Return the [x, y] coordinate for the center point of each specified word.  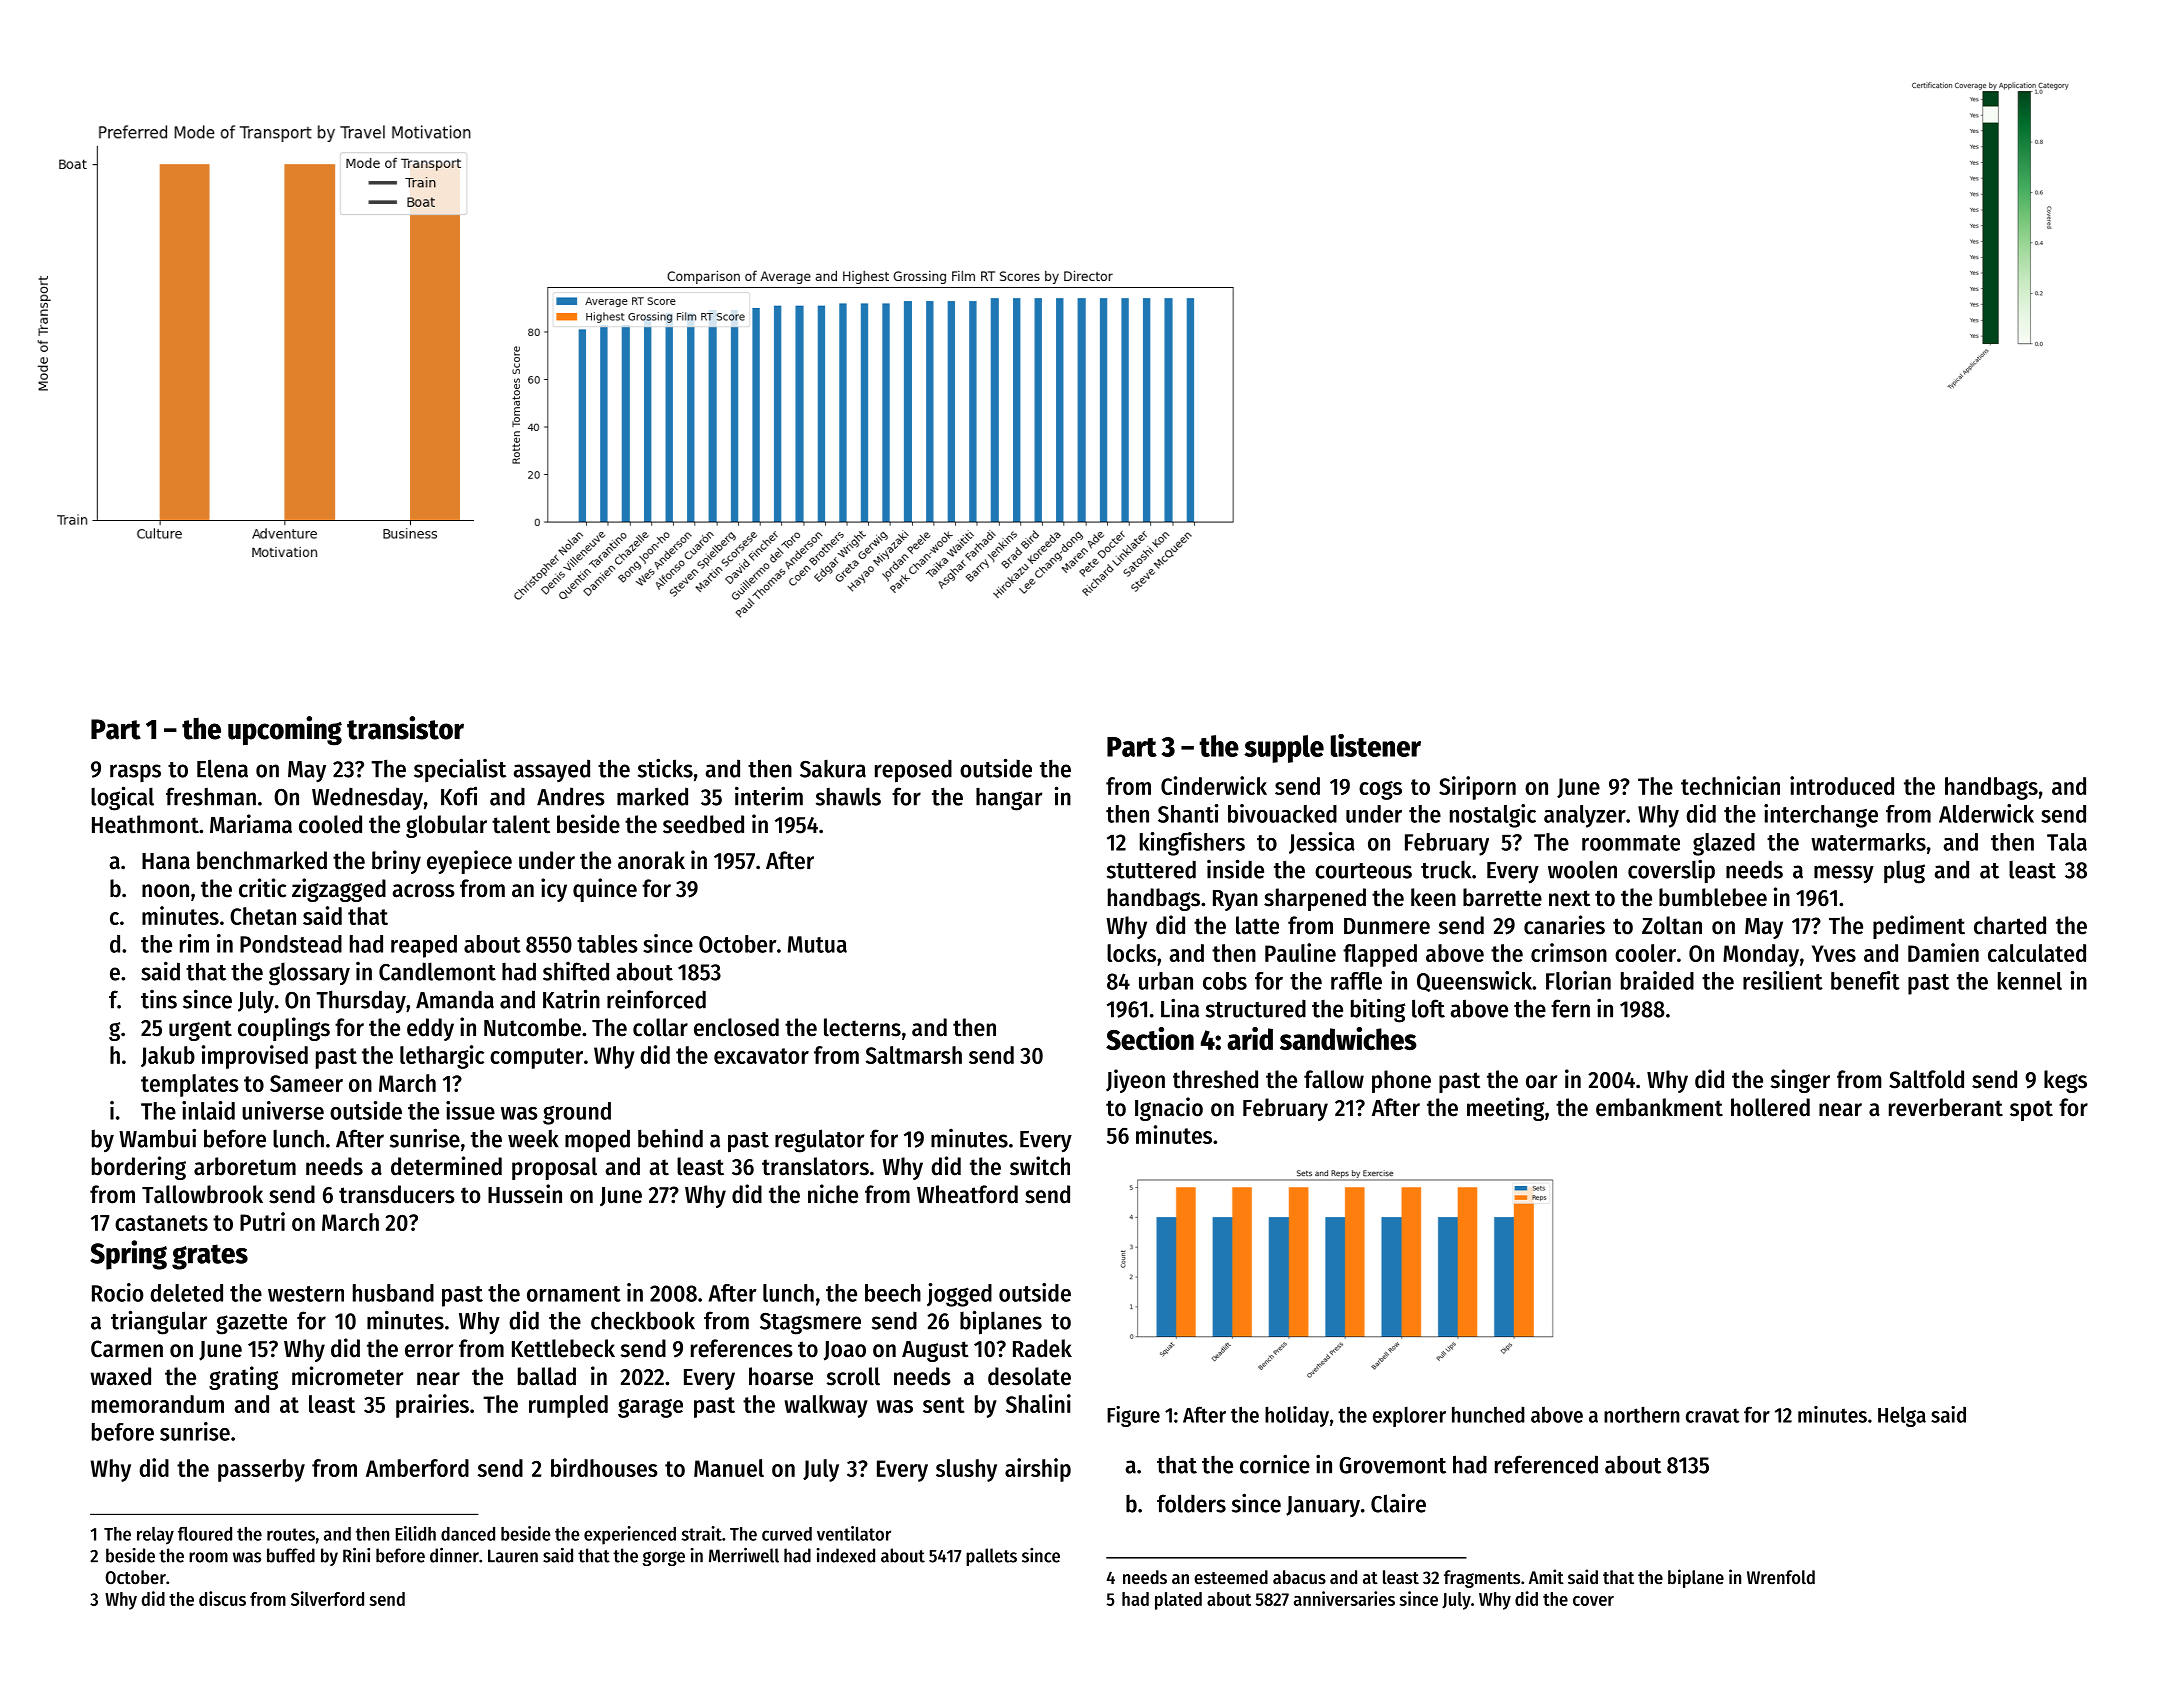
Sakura [833, 768]
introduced [1842, 785]
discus [222, 1598]
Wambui [157, 1138]
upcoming [285, 731]
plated [1178, 1601]
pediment [1919, 927]
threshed [1215, 1079]
